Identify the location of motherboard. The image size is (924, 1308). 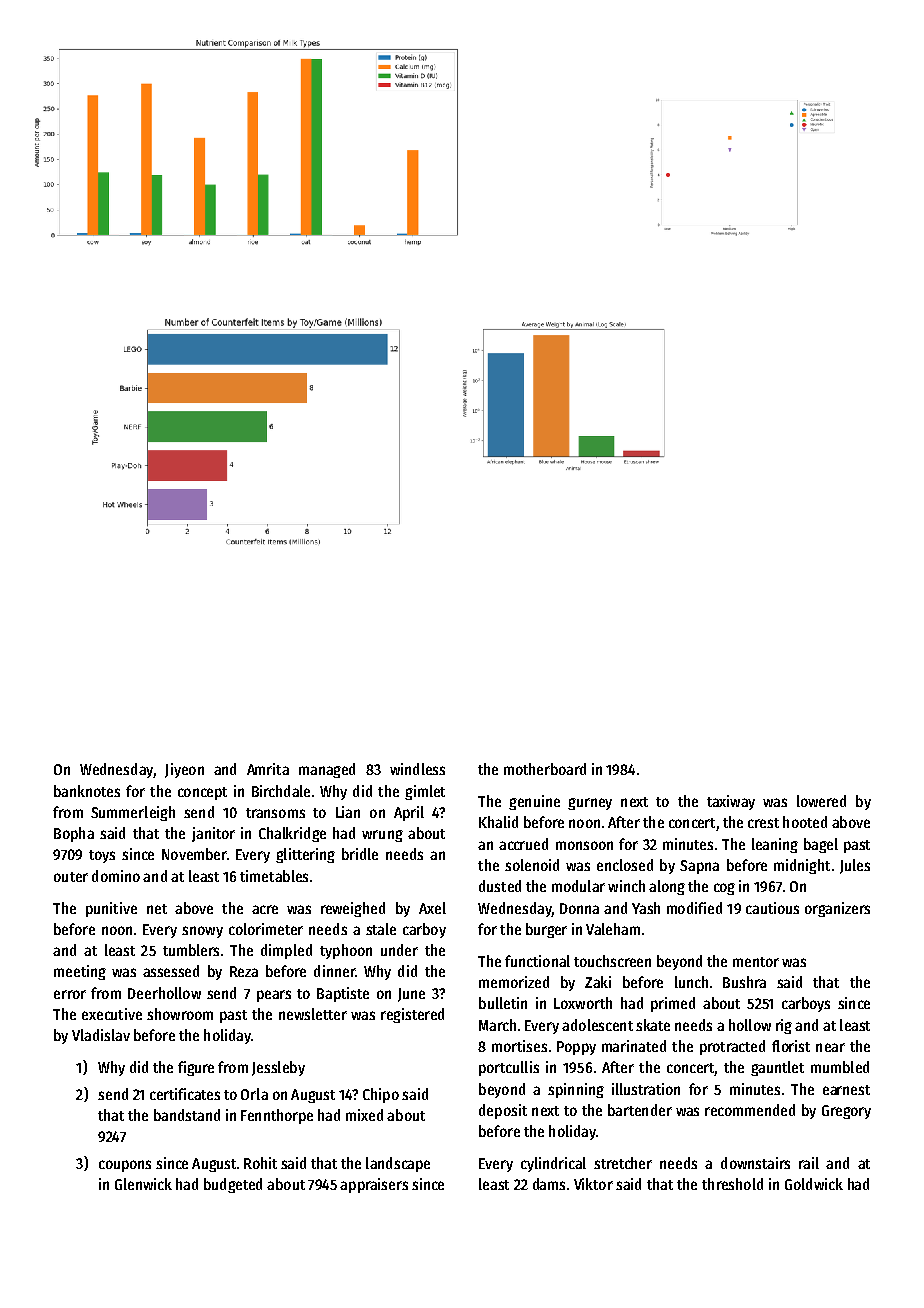
(545, 769).
